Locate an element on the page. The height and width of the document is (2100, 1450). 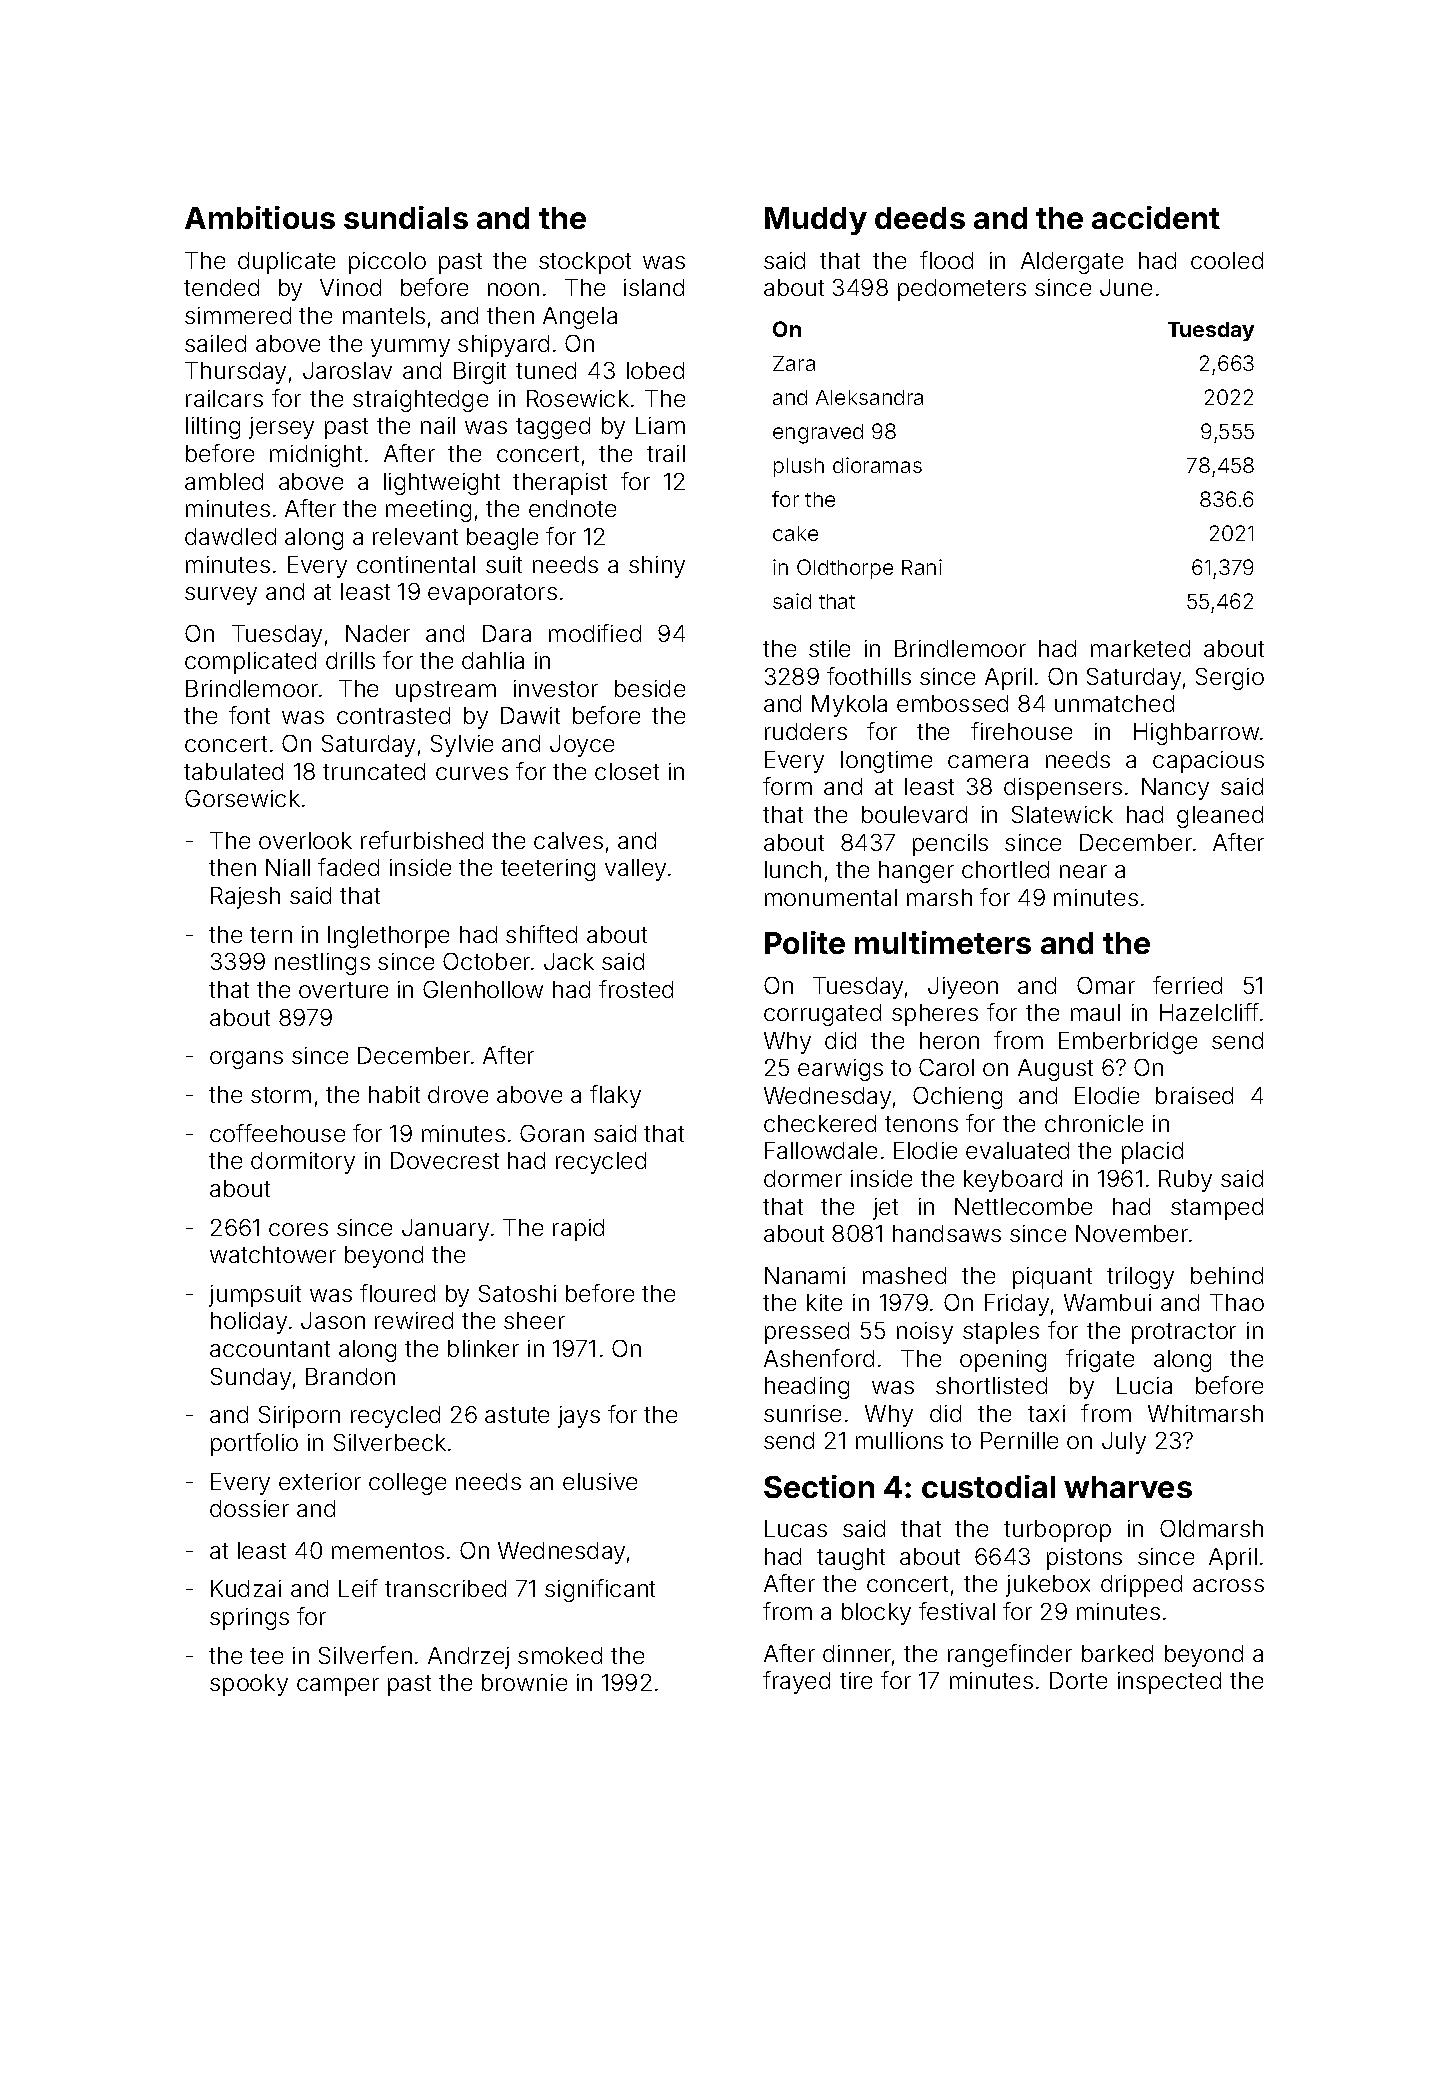
elusive is located at coordinates (600, 1481).
